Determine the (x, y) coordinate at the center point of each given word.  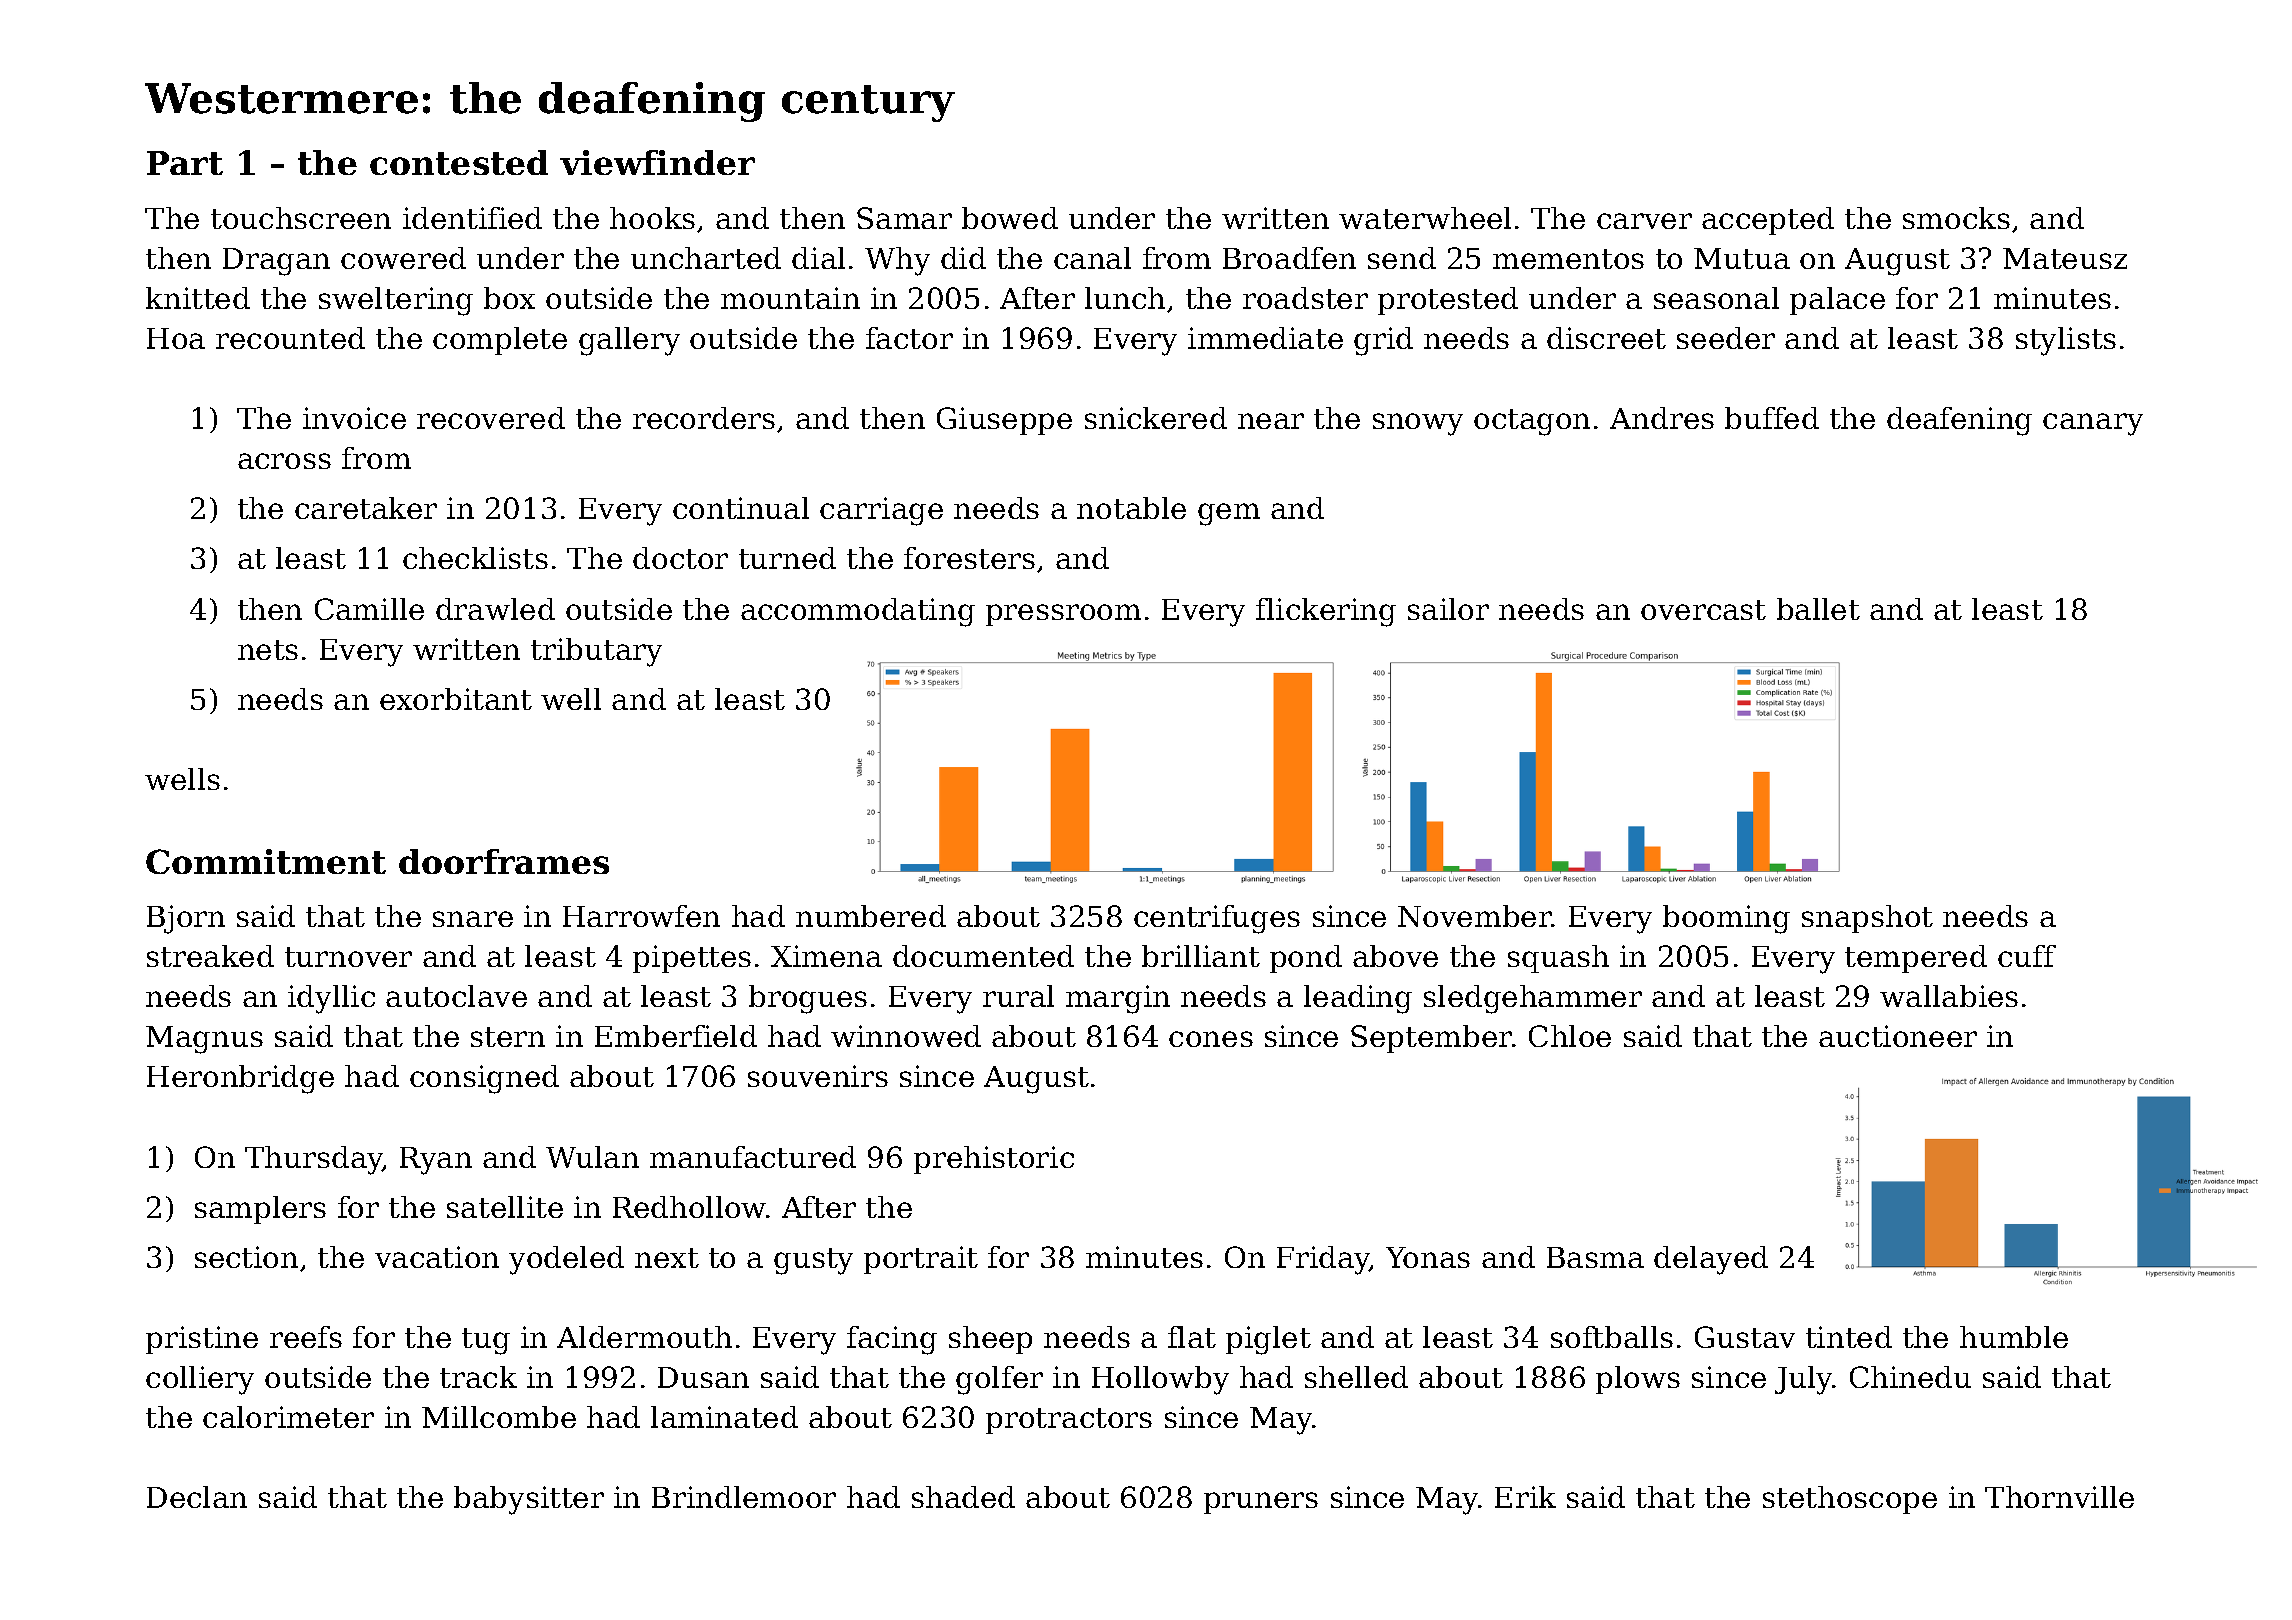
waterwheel (1425, 218)
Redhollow (689, 1207)
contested (459, 162)
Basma (1595, 1257)
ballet (1818, 609)
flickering (1326, 612)
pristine (202, 1340)
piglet (1268, 1340)
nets (268, 650)
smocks (1956, 218)
